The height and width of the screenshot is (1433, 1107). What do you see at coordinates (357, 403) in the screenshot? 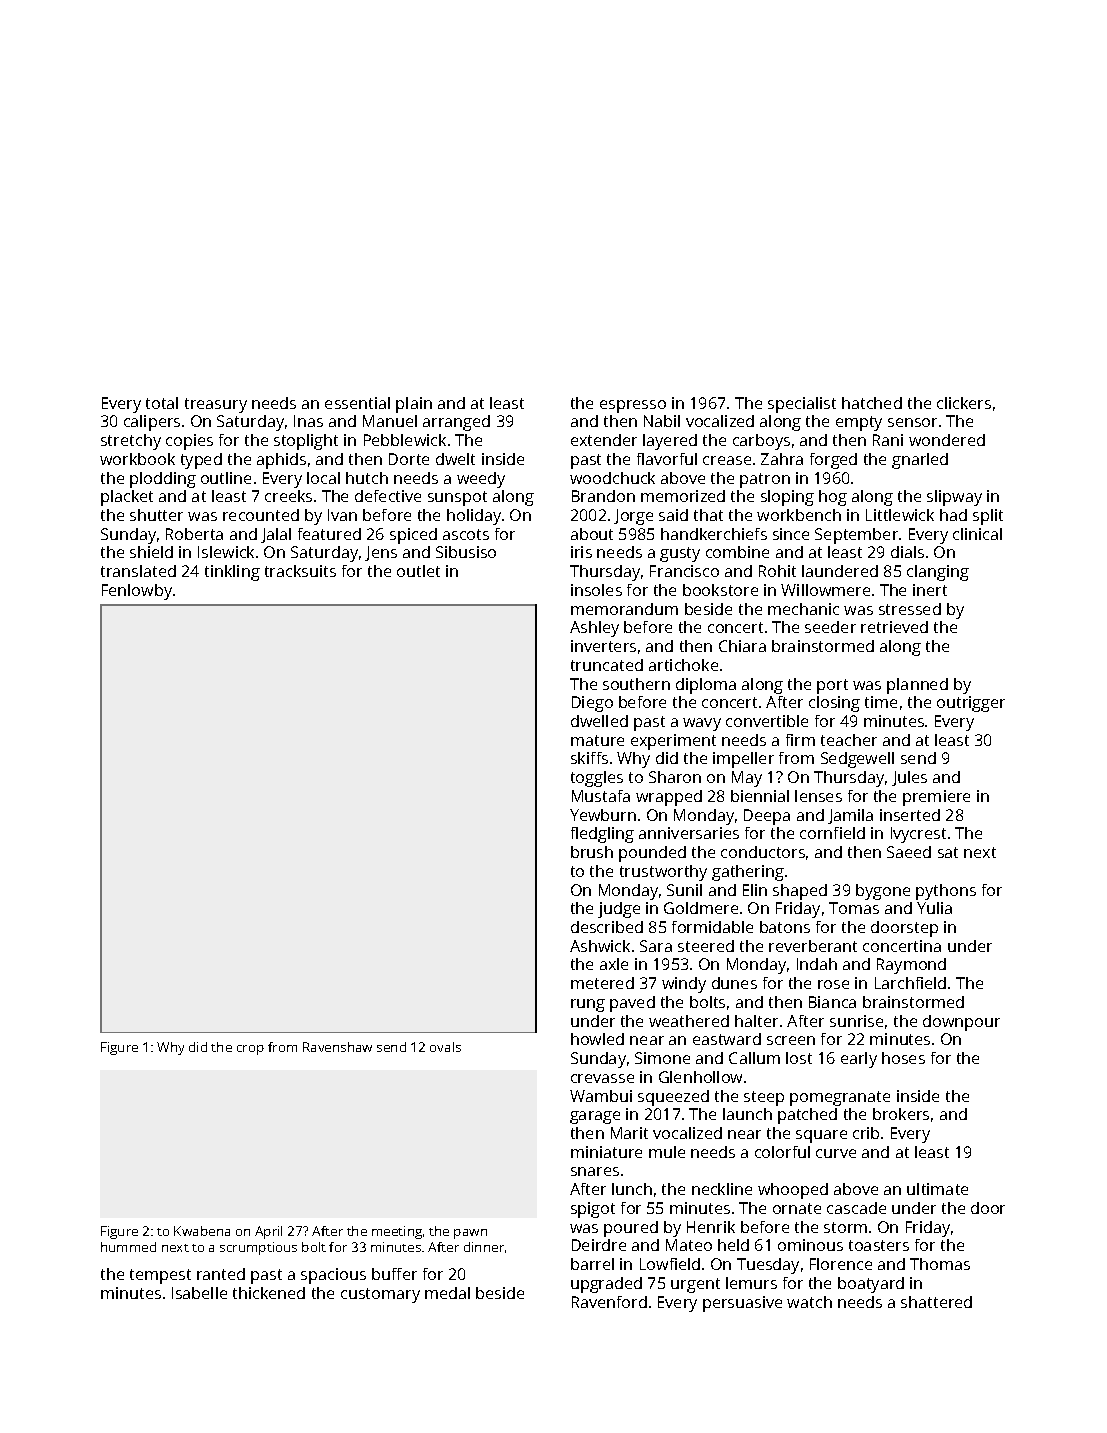
I see `essential` at bounding box center [357, 403].
